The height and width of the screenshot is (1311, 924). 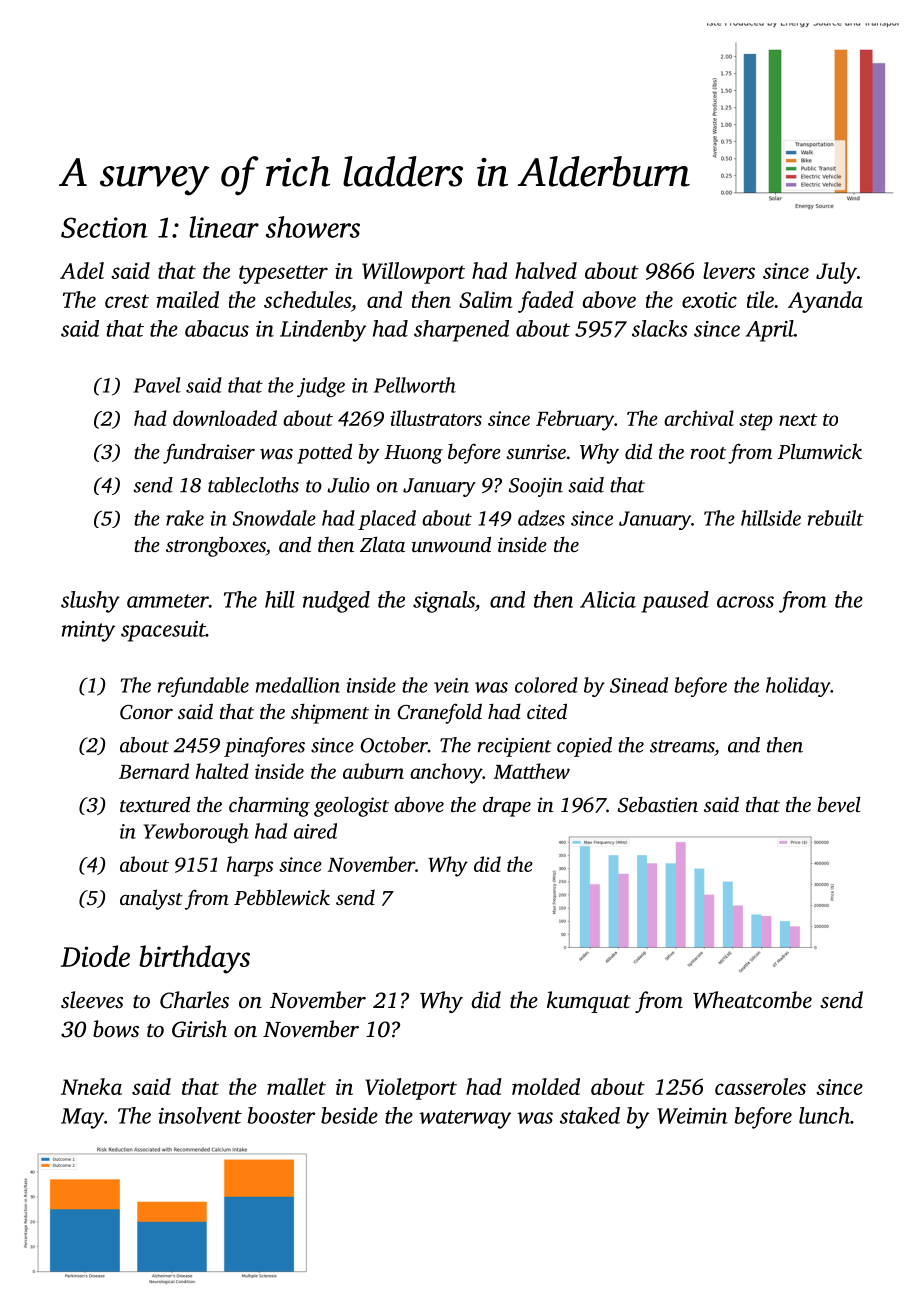 What do you see at coordinates (91, 1086) in the screenshot?
I see `Nneka` at bounding box center [91, 1086].
